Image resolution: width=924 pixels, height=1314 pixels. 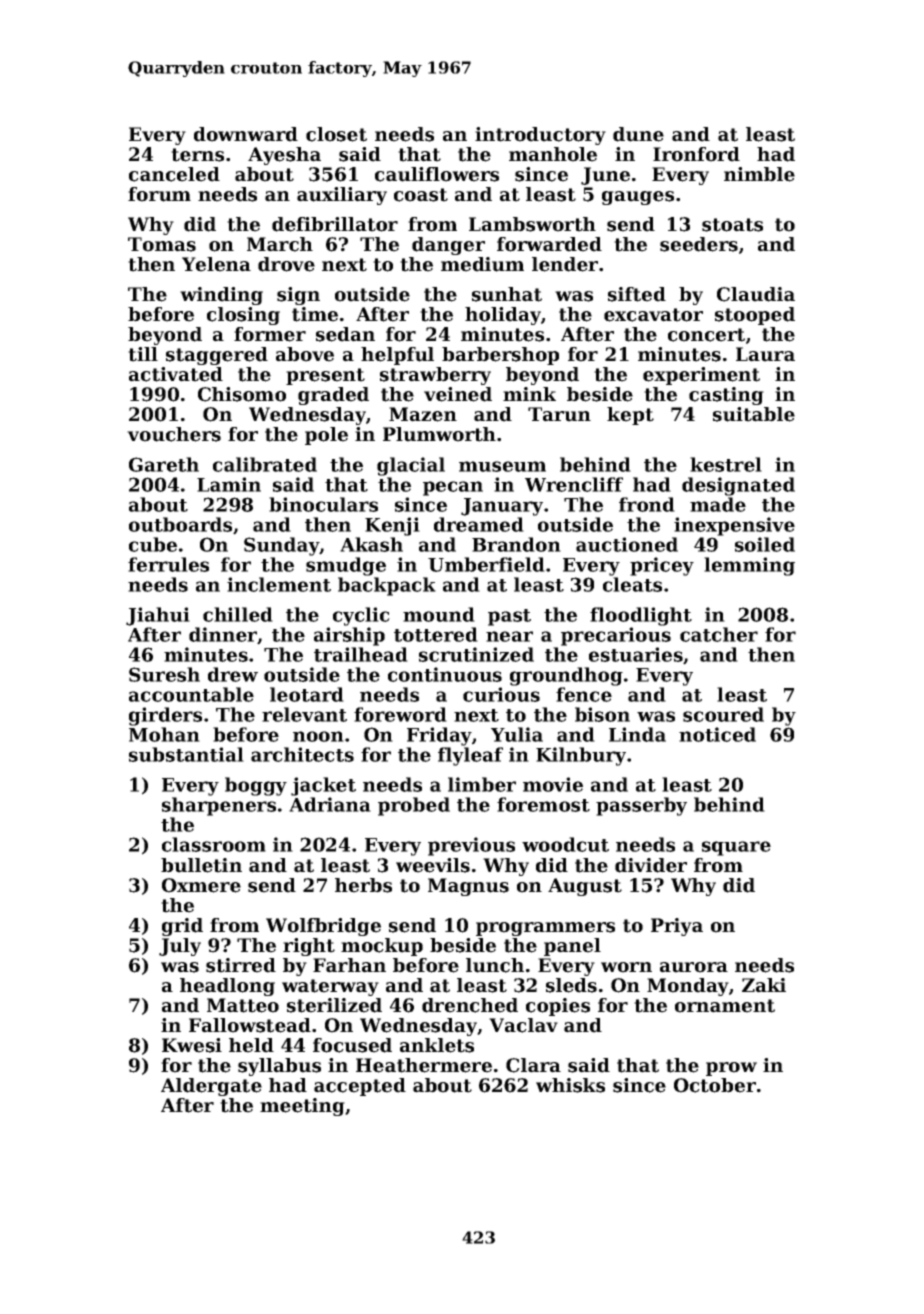 What do you see at coordinates (540, 136) in the screenshot?
I see `introductory` at bounding box center [540, 136].
